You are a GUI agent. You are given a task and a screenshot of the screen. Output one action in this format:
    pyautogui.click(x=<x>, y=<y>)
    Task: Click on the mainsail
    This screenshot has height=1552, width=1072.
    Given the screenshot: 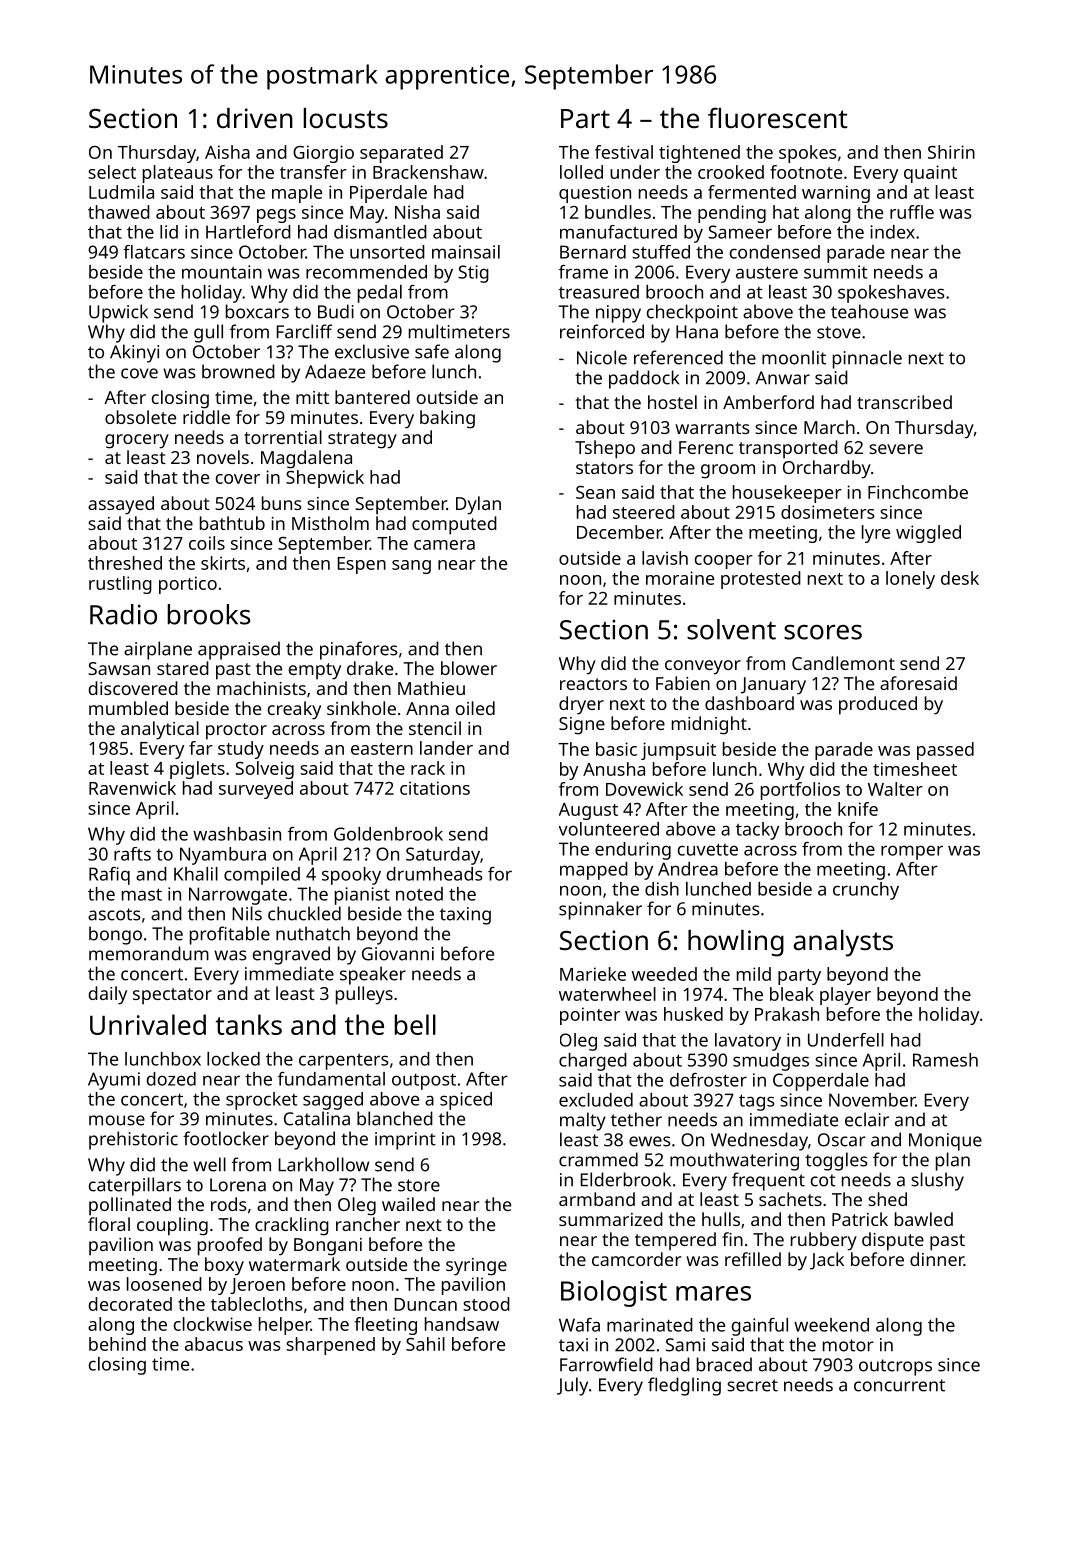 What is the action you would take?
    pyautogui.click(x=466, y=252)
